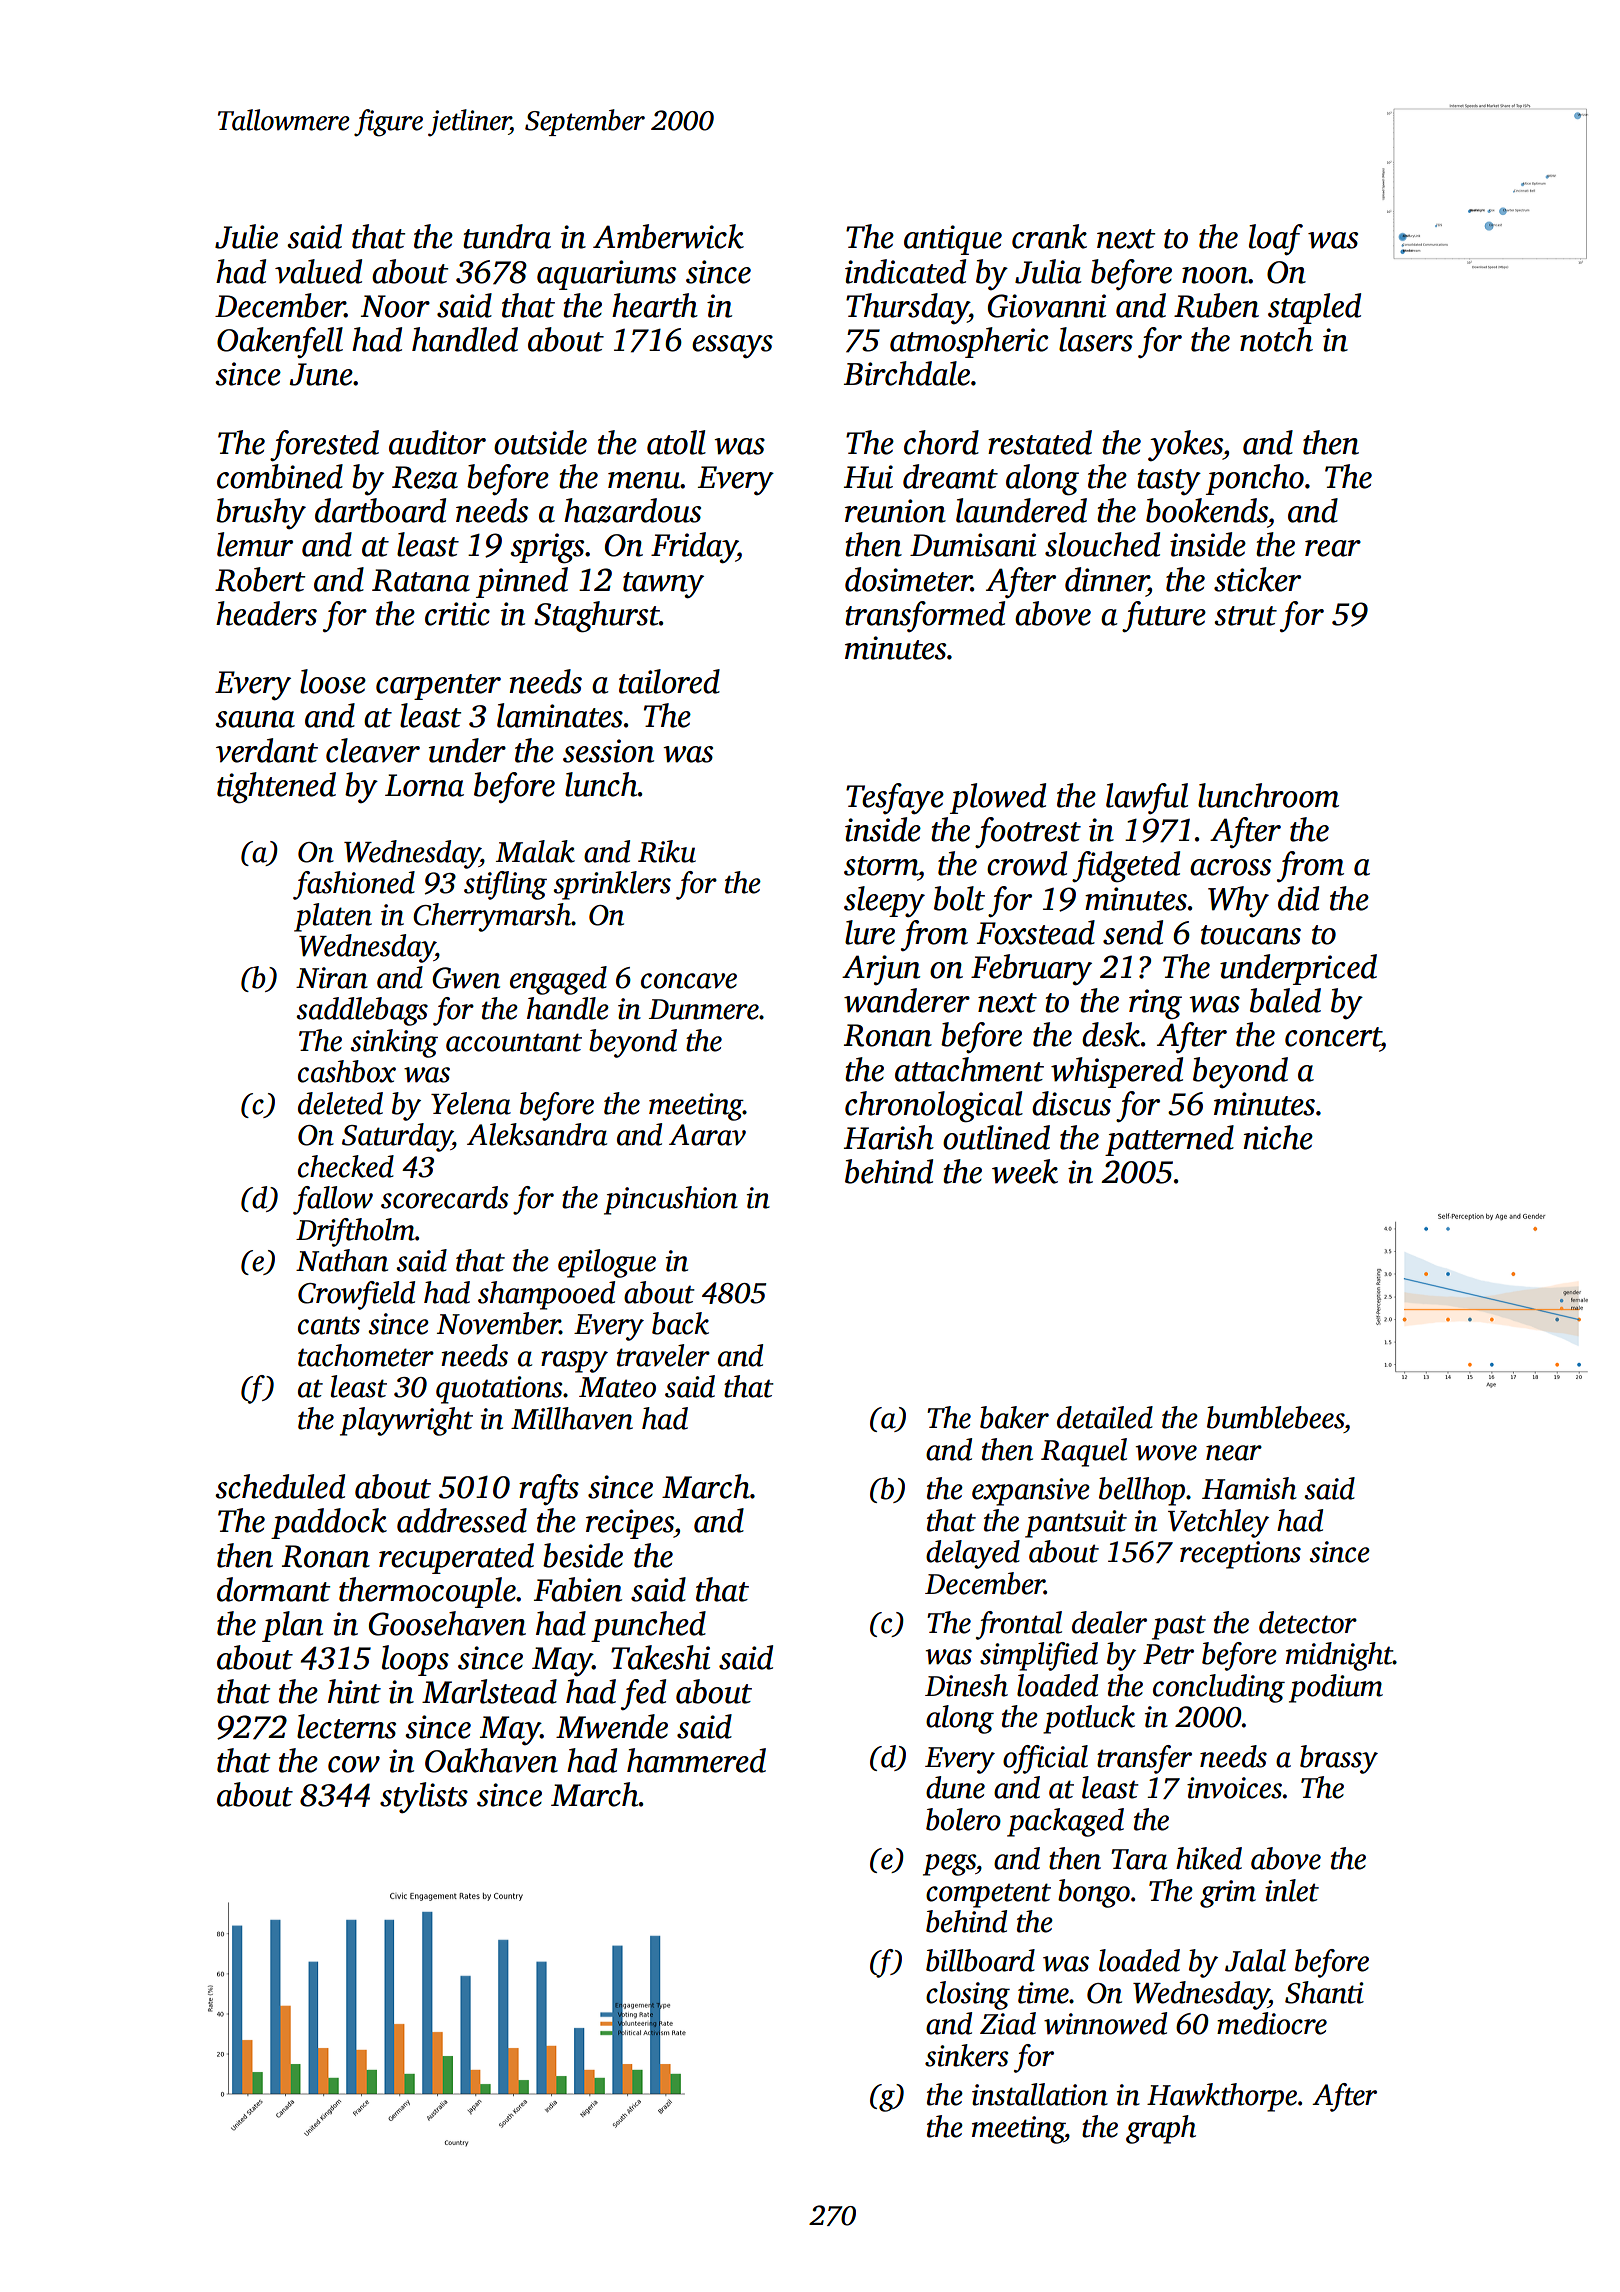 Image resolution: width=1620 pixels, height=2292 pixels. What do you see at coordinates (925, 616) in the page?
I see `transformed` at bounding box center [925, 616].
